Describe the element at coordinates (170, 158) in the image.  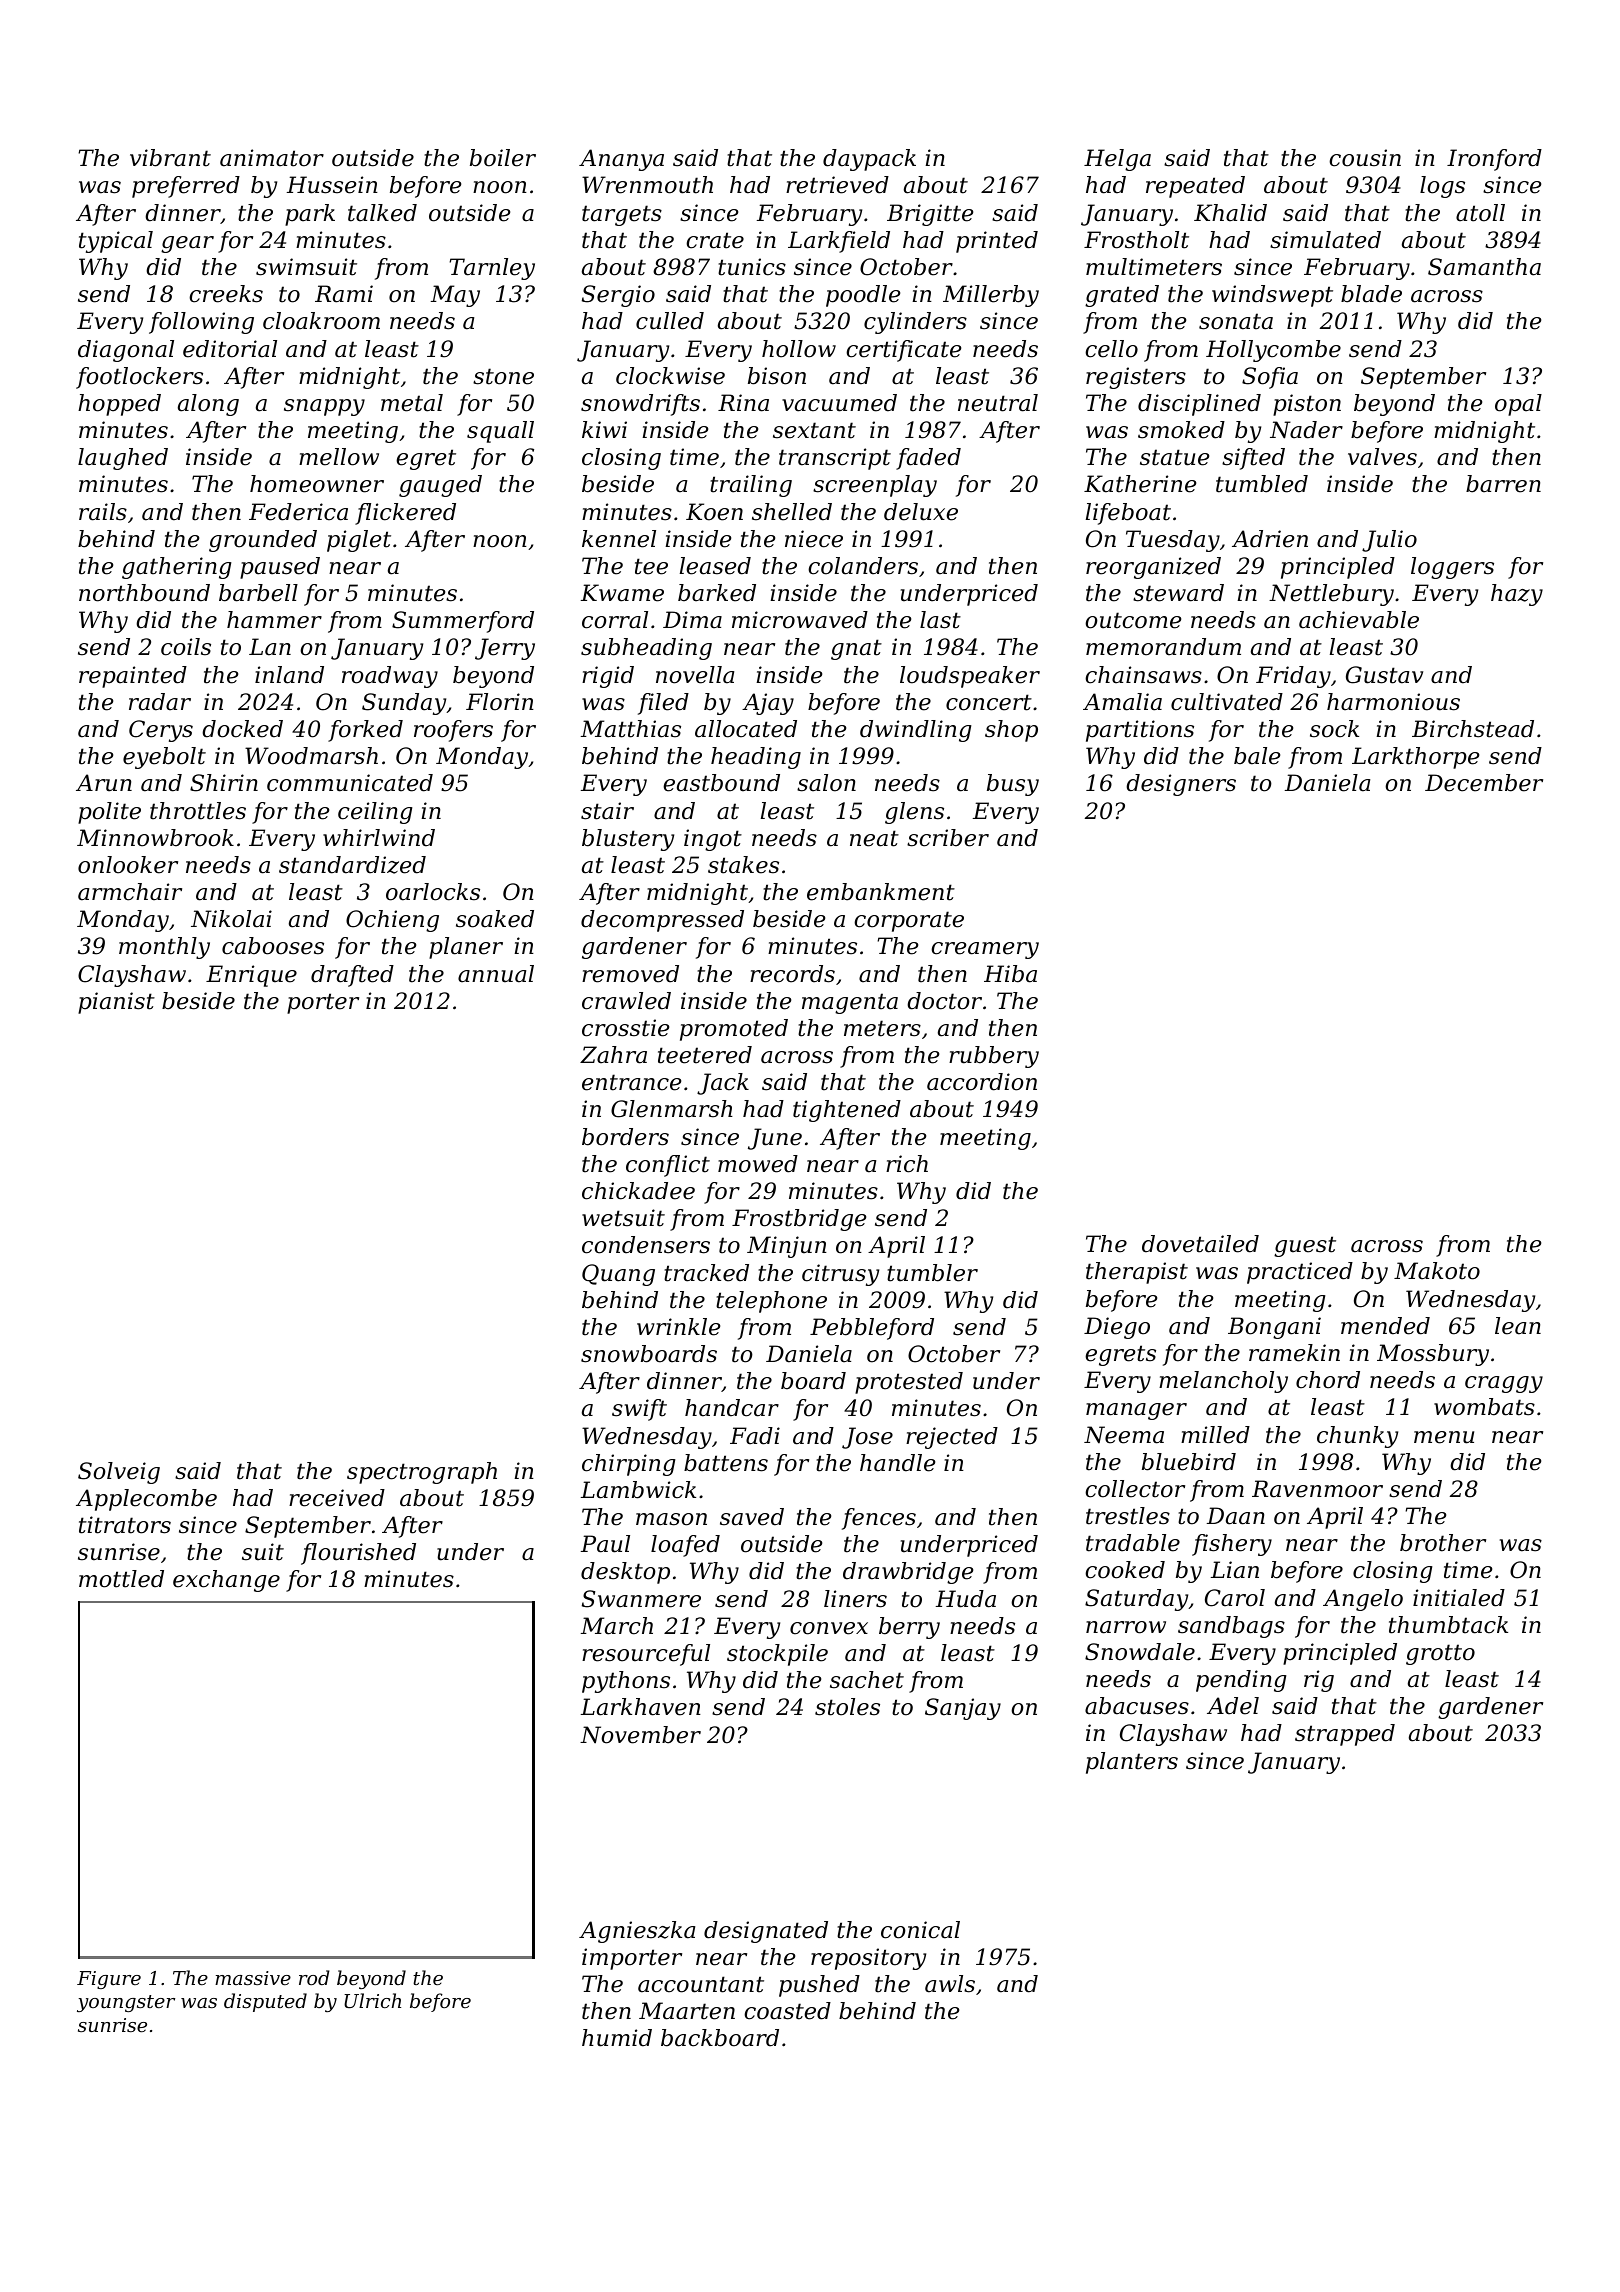
I see `vibrant` at that location.
